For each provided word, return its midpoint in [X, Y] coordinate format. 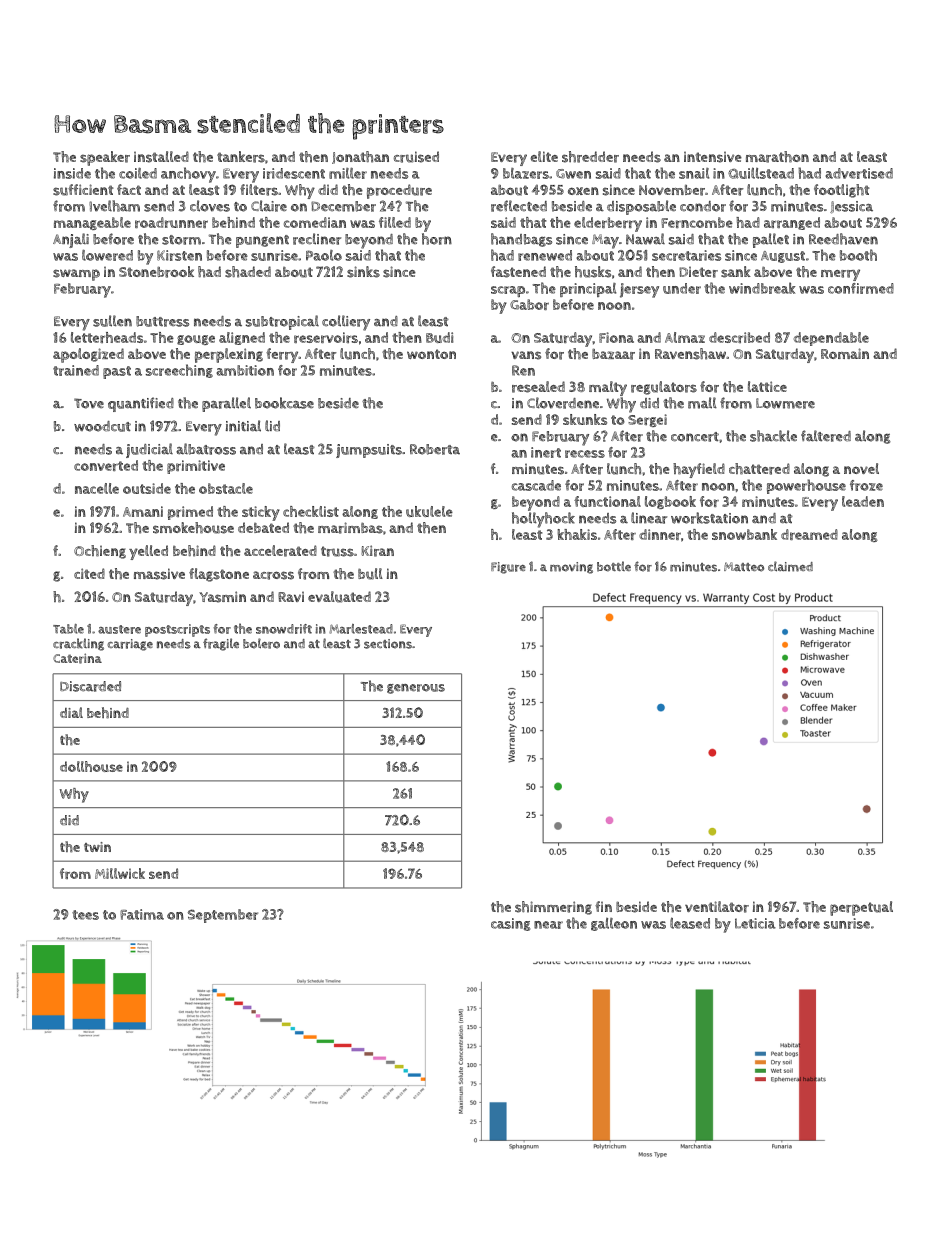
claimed [790, 566]
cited [89, 573]
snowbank [744, 534]
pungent [262, 241]
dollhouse [91, 766]
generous [416, 689]
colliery [346, 323]
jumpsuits [369, 451]
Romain [845, 353]
